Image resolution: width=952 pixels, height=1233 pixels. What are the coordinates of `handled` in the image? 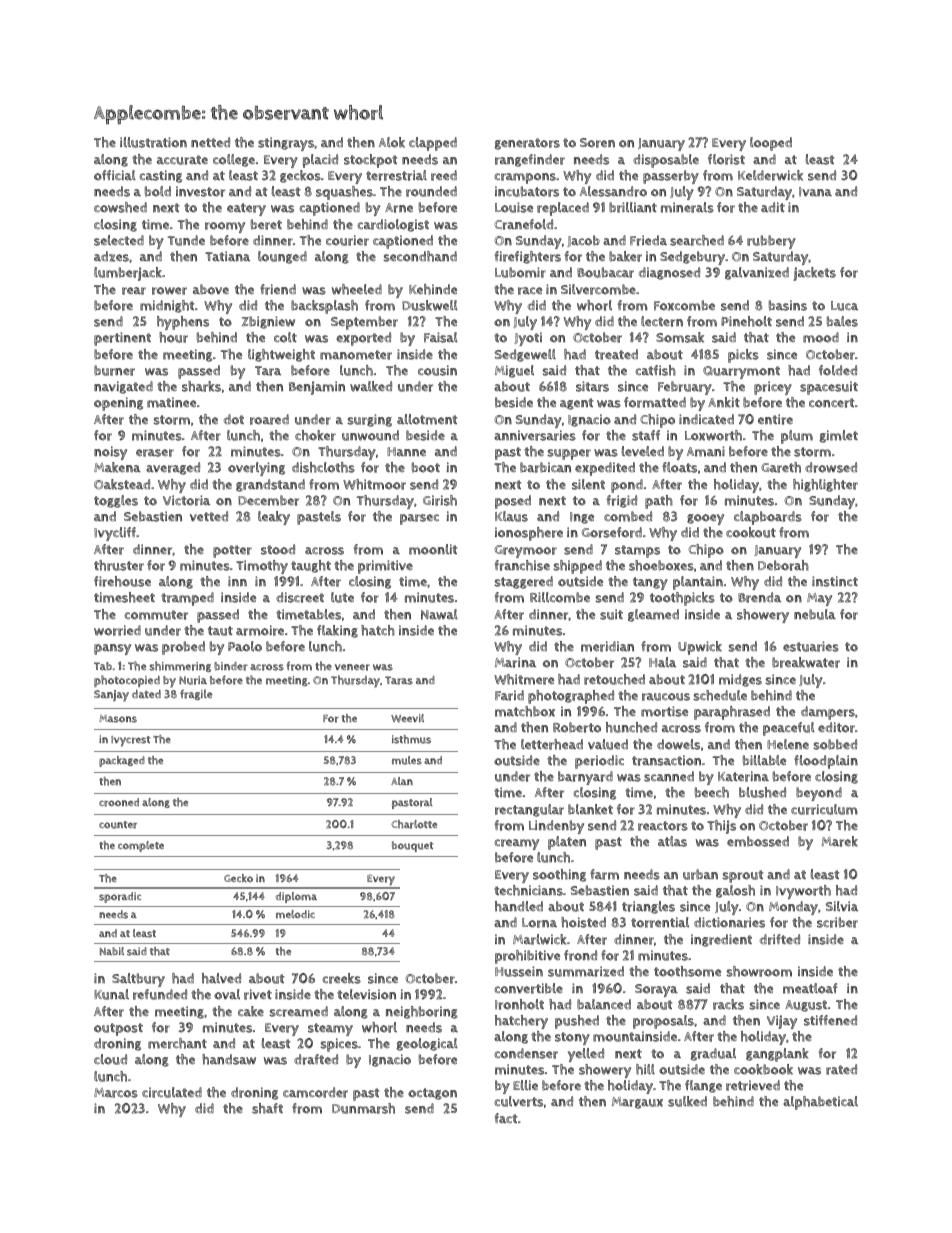 It's located at (519, 906).
